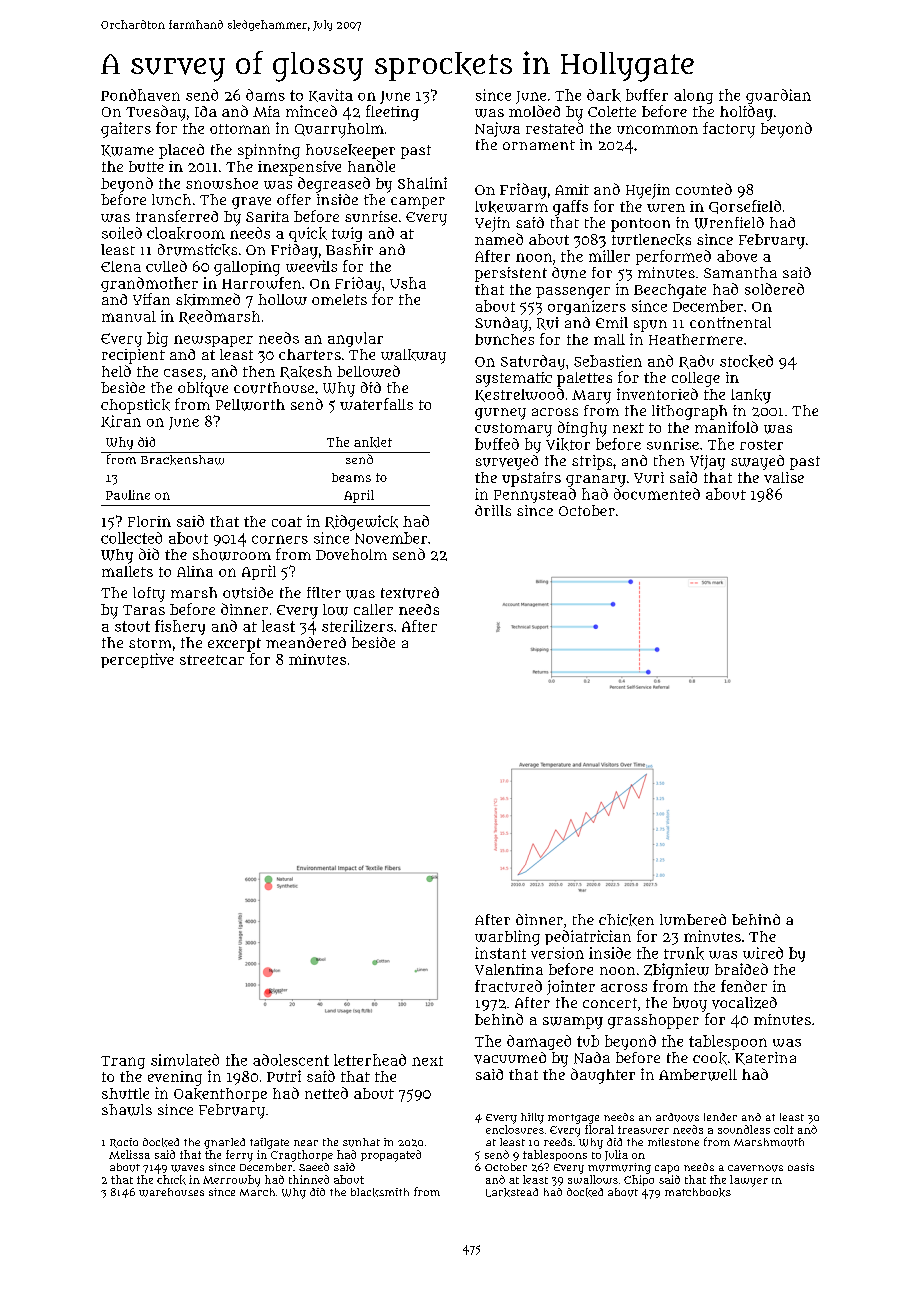 This screenshot has width=924, height=1308. What do you see at coordinates (507, 938) in the screenshot?
I see `warbling` at bounding box center [507, 938].
